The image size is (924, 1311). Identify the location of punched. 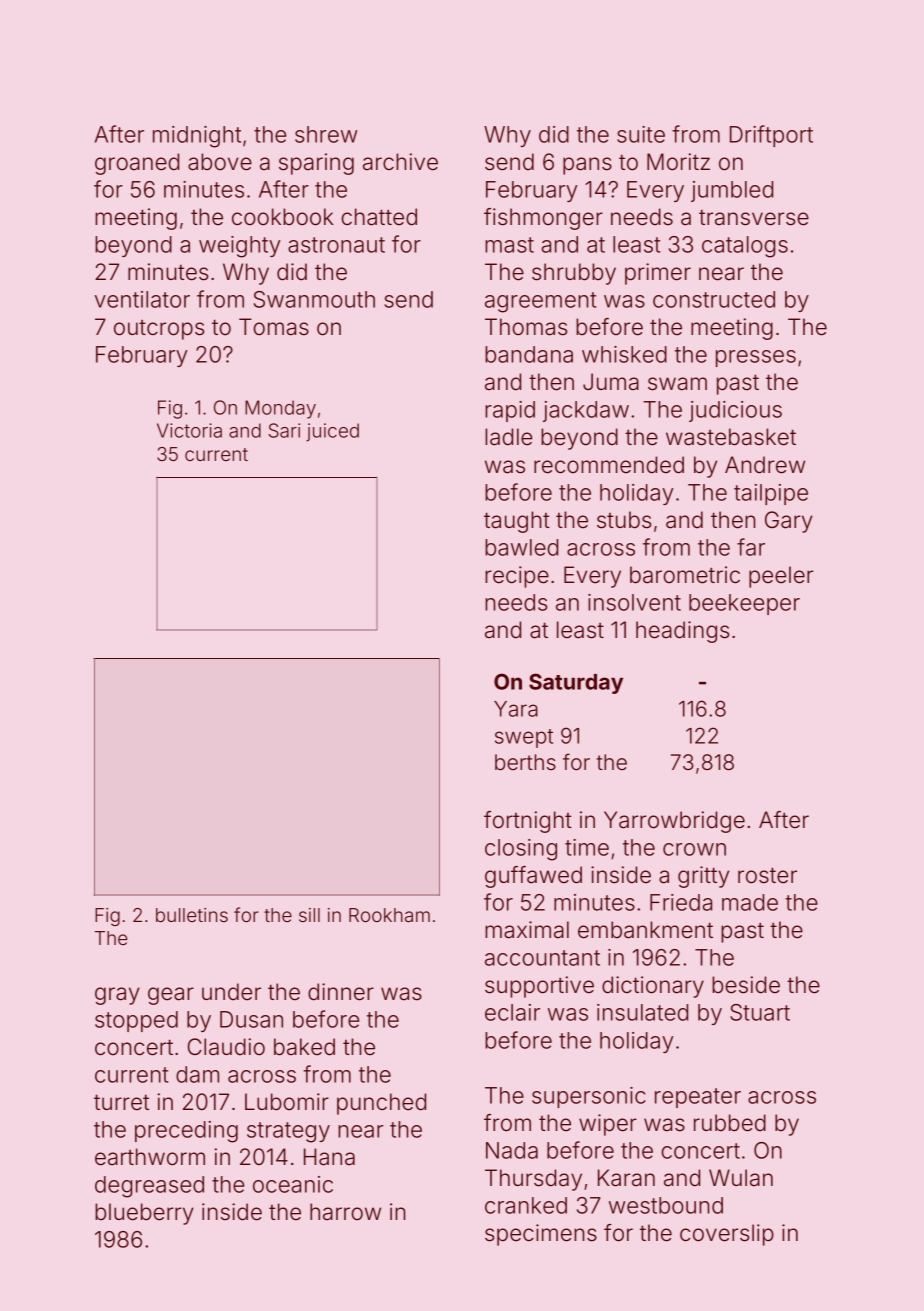
(381, 1104).
